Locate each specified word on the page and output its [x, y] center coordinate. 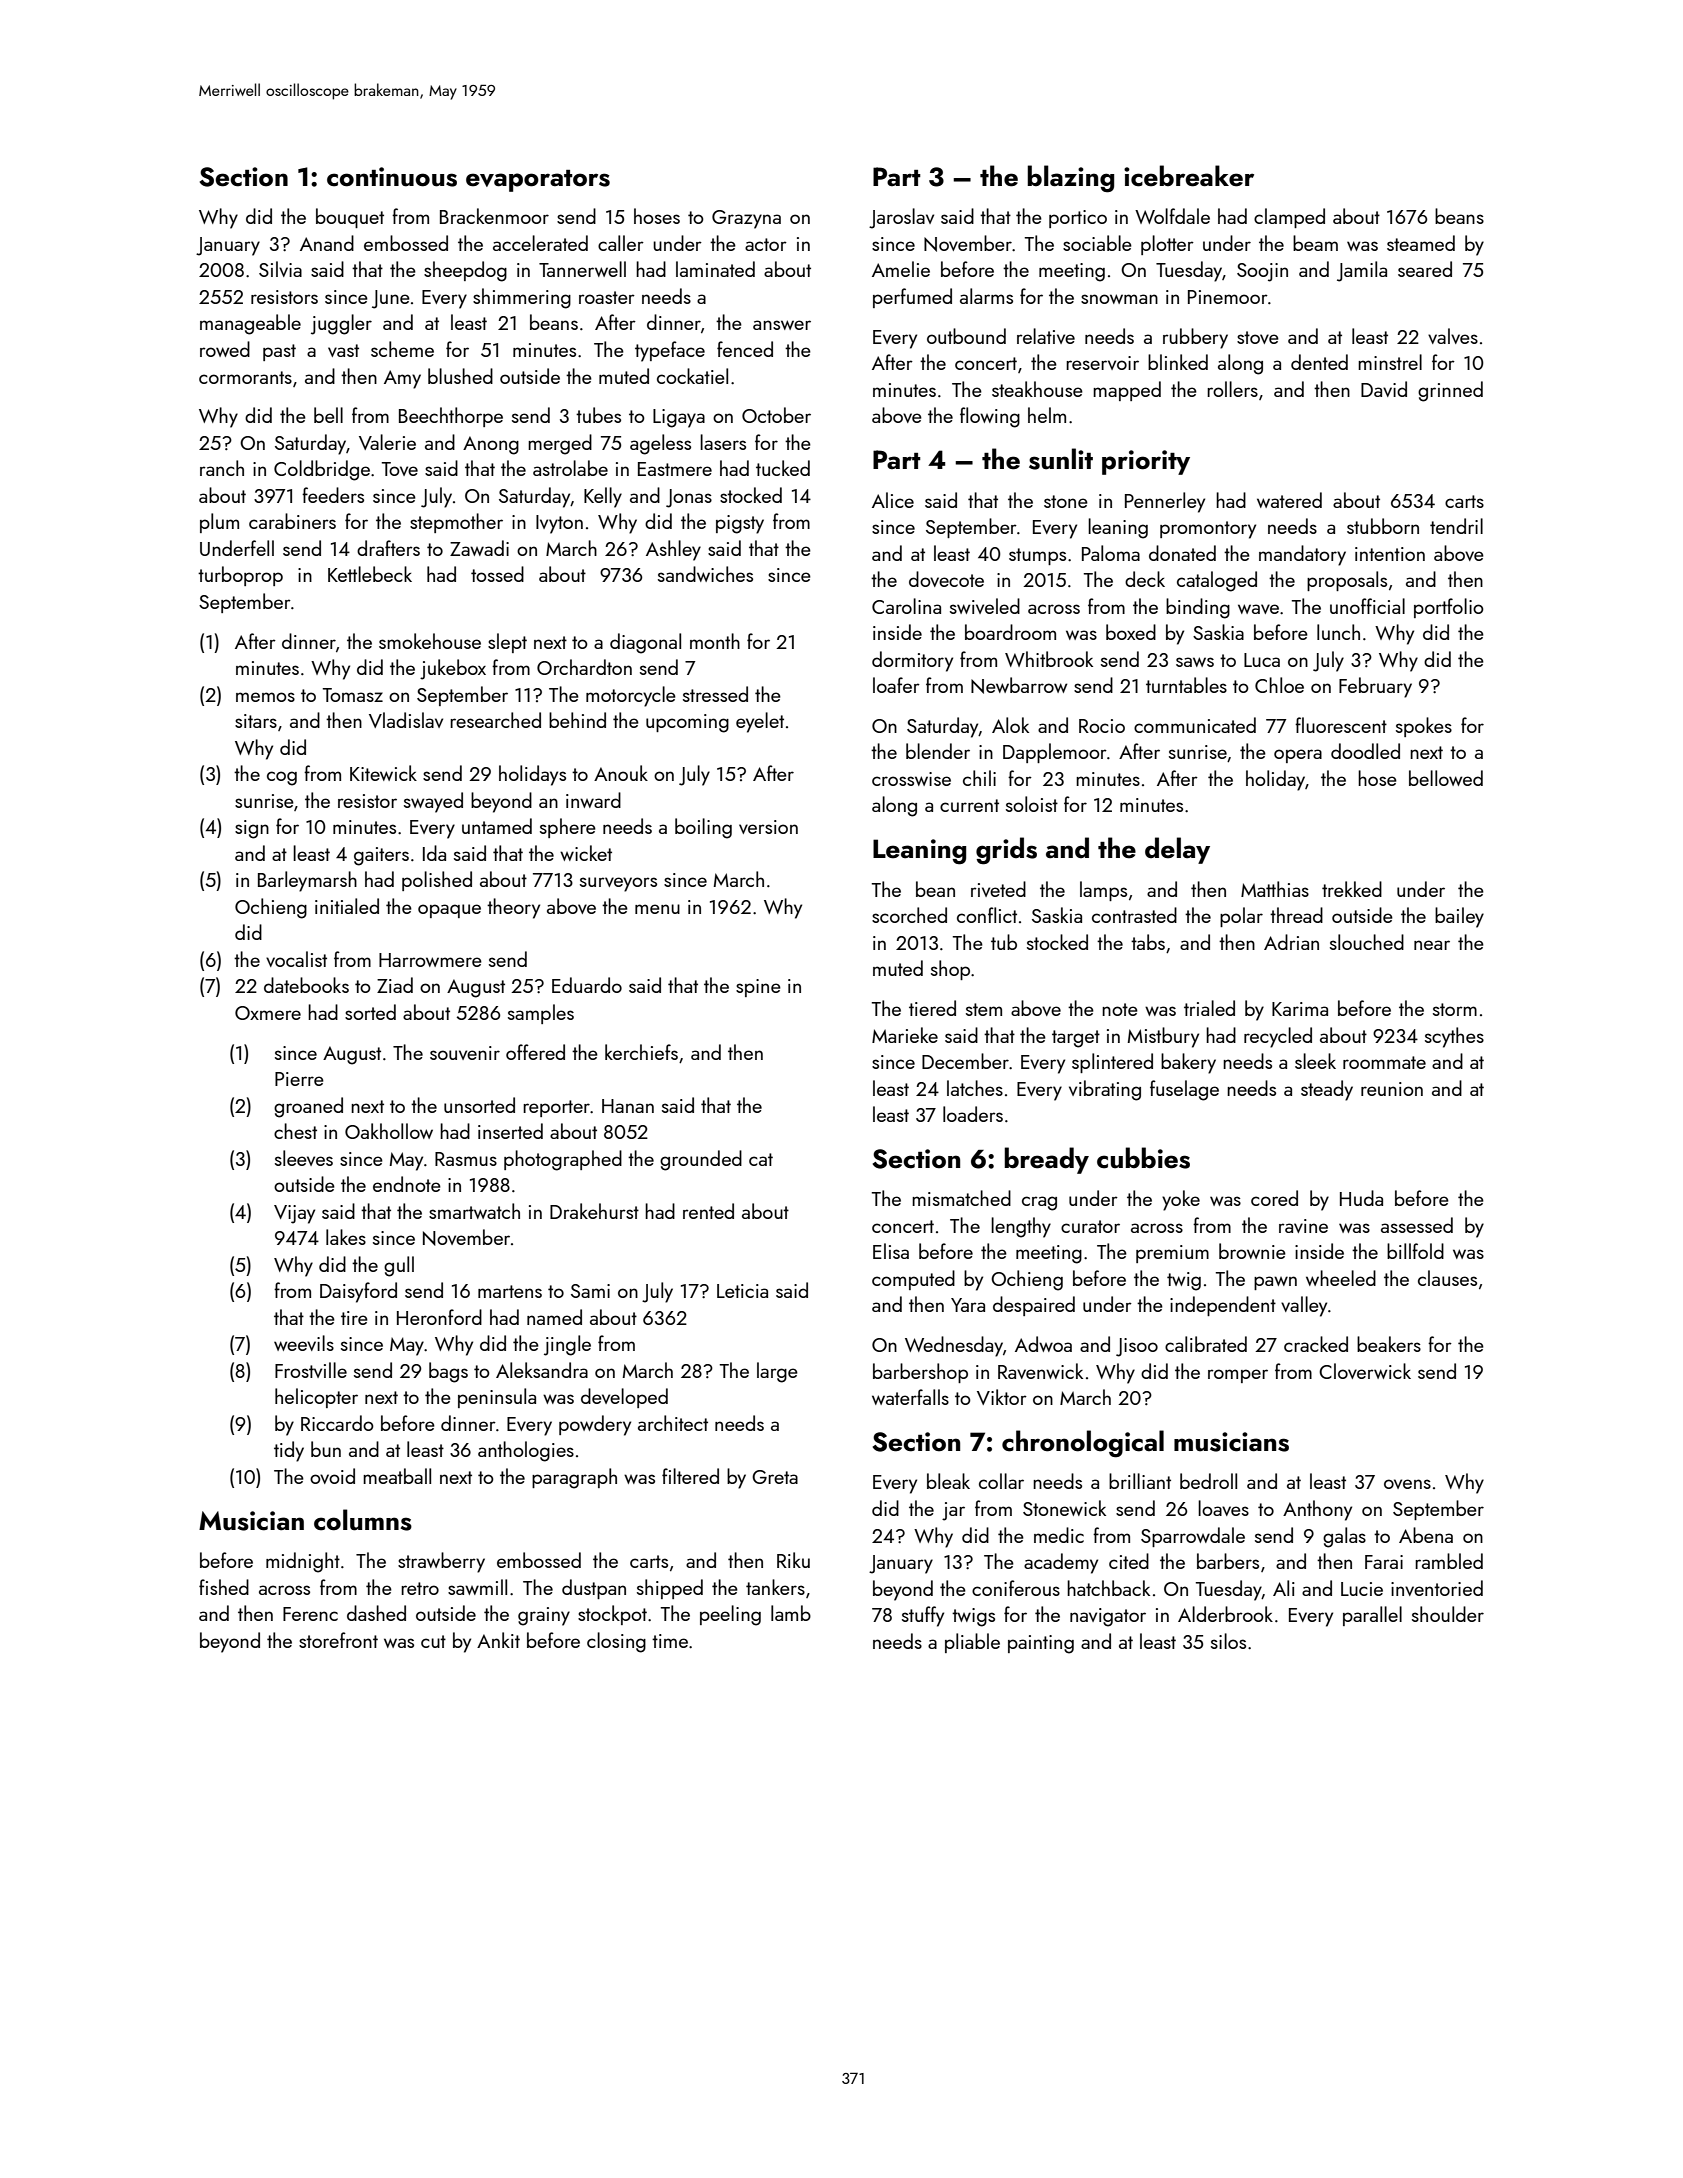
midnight [303, 1562]
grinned [1450, 391]
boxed [1131, 632]
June [391, 299]
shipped [670, 1589]
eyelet [760, 722]
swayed [433, 802]
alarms [986, 296]
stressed [715, 694]
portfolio [1449, 608]
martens [510, 1291]
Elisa [891, 1251]
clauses [1447, 1278]
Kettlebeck [370, 574]
